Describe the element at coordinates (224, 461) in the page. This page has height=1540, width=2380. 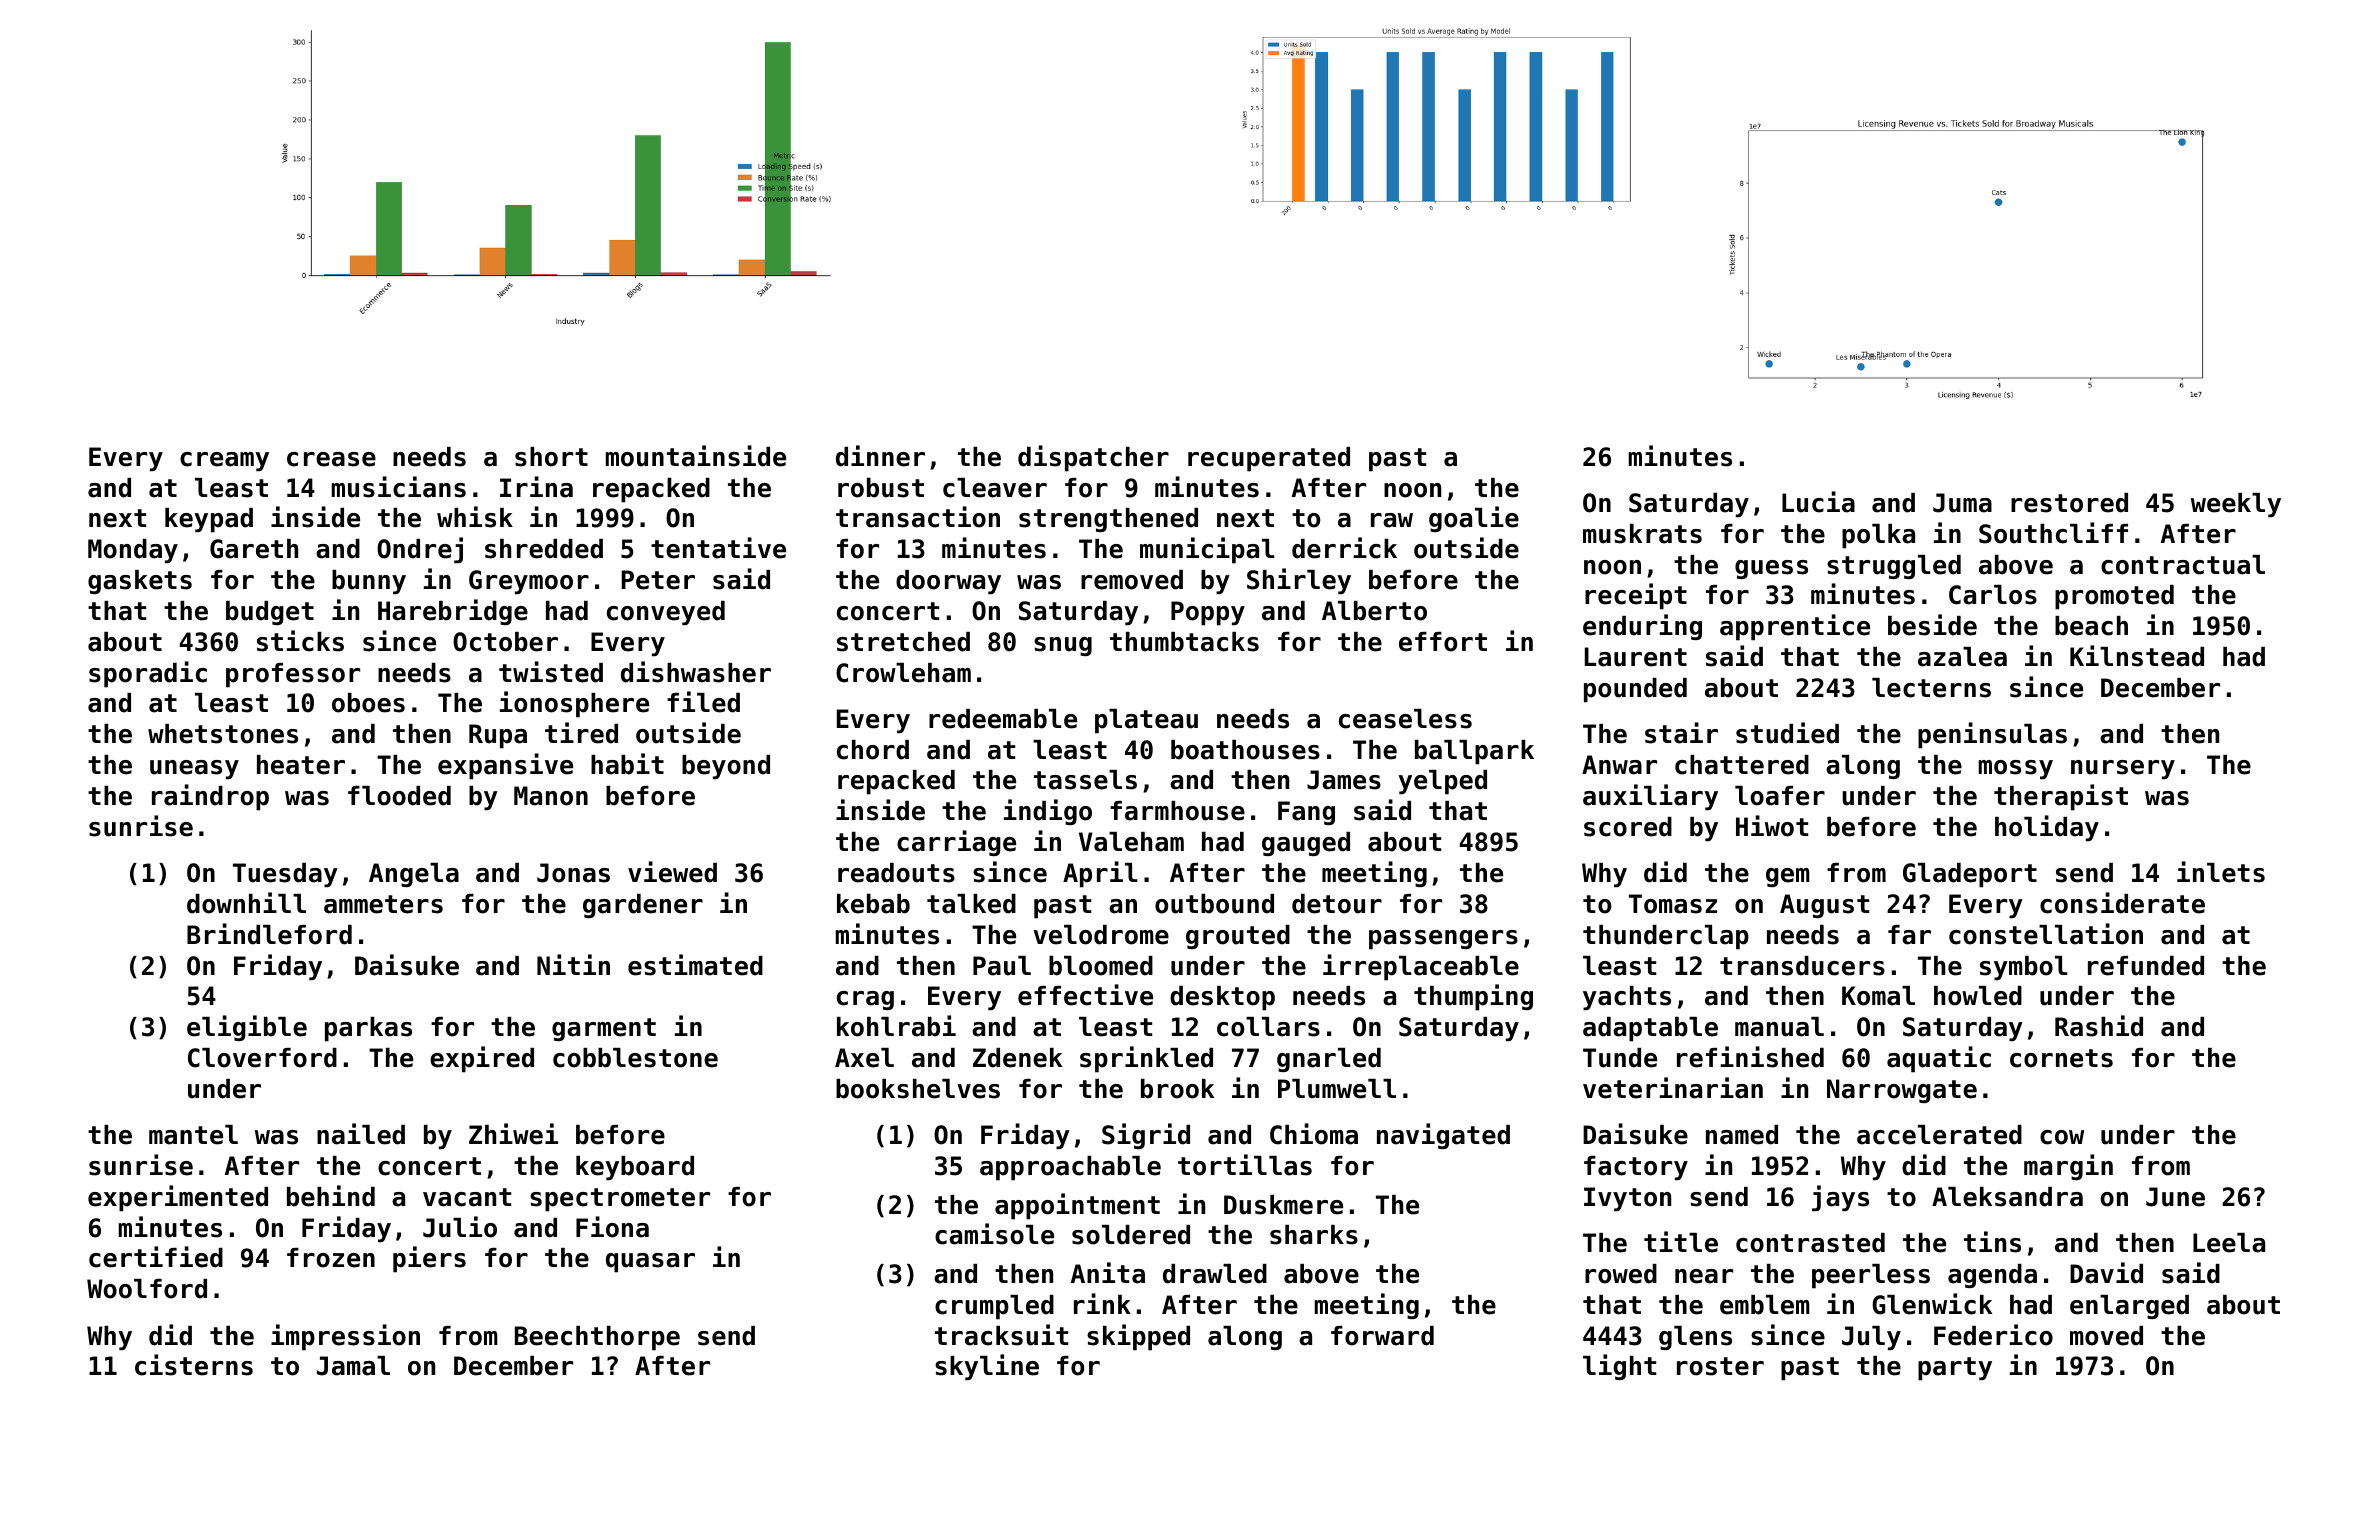
I see `creamy` at that location.
